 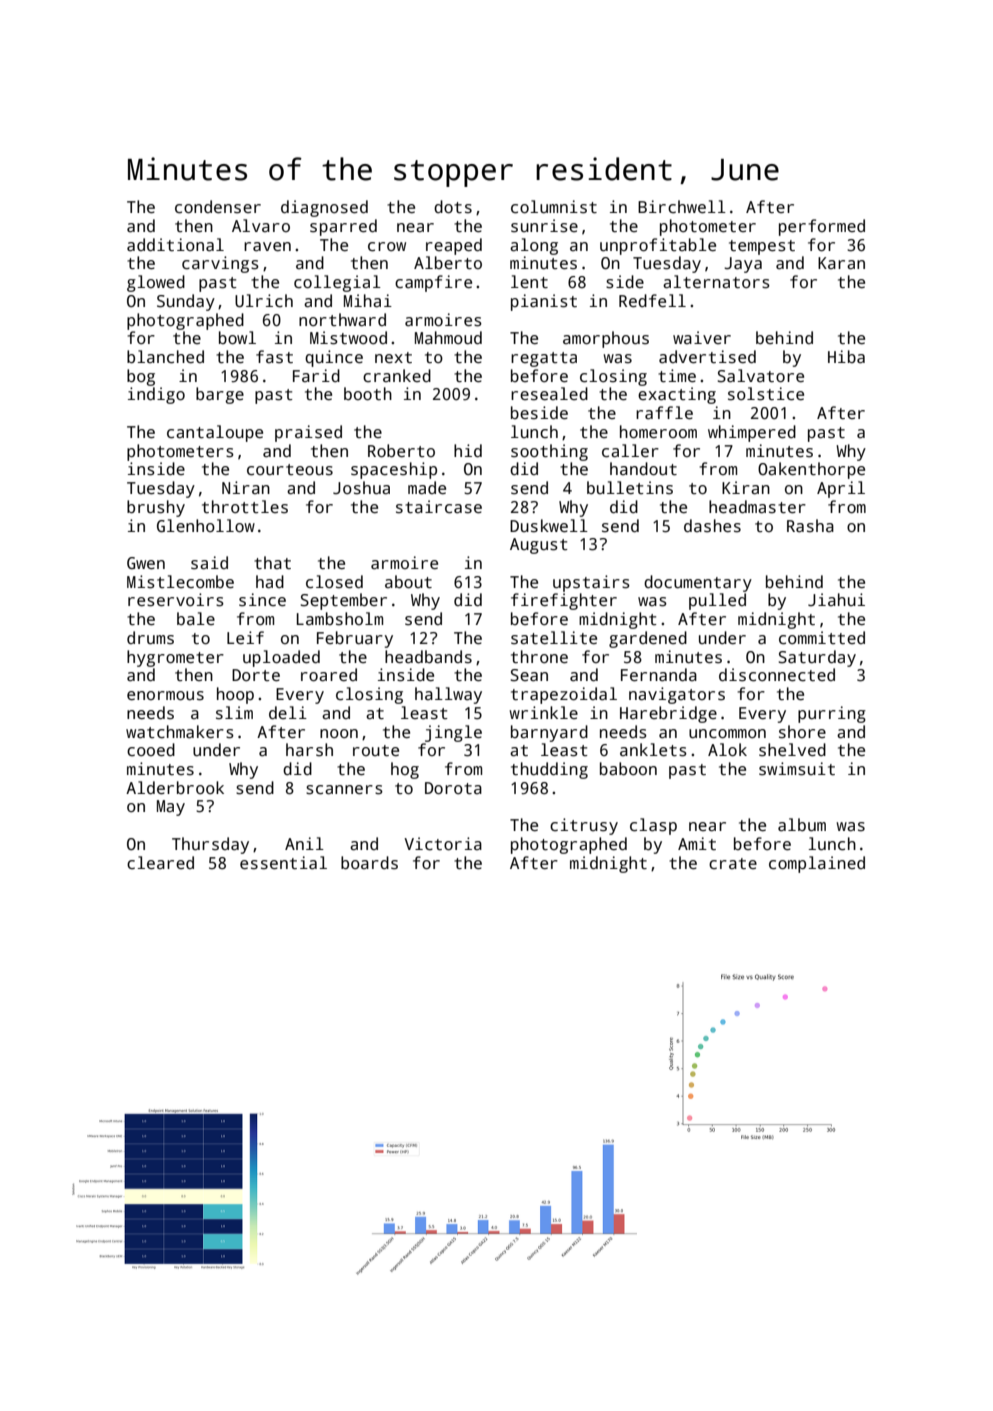 What do you see at coordinates (264, 301) in the image?
I see `Ulrich` at bounding box center [264, 301].
